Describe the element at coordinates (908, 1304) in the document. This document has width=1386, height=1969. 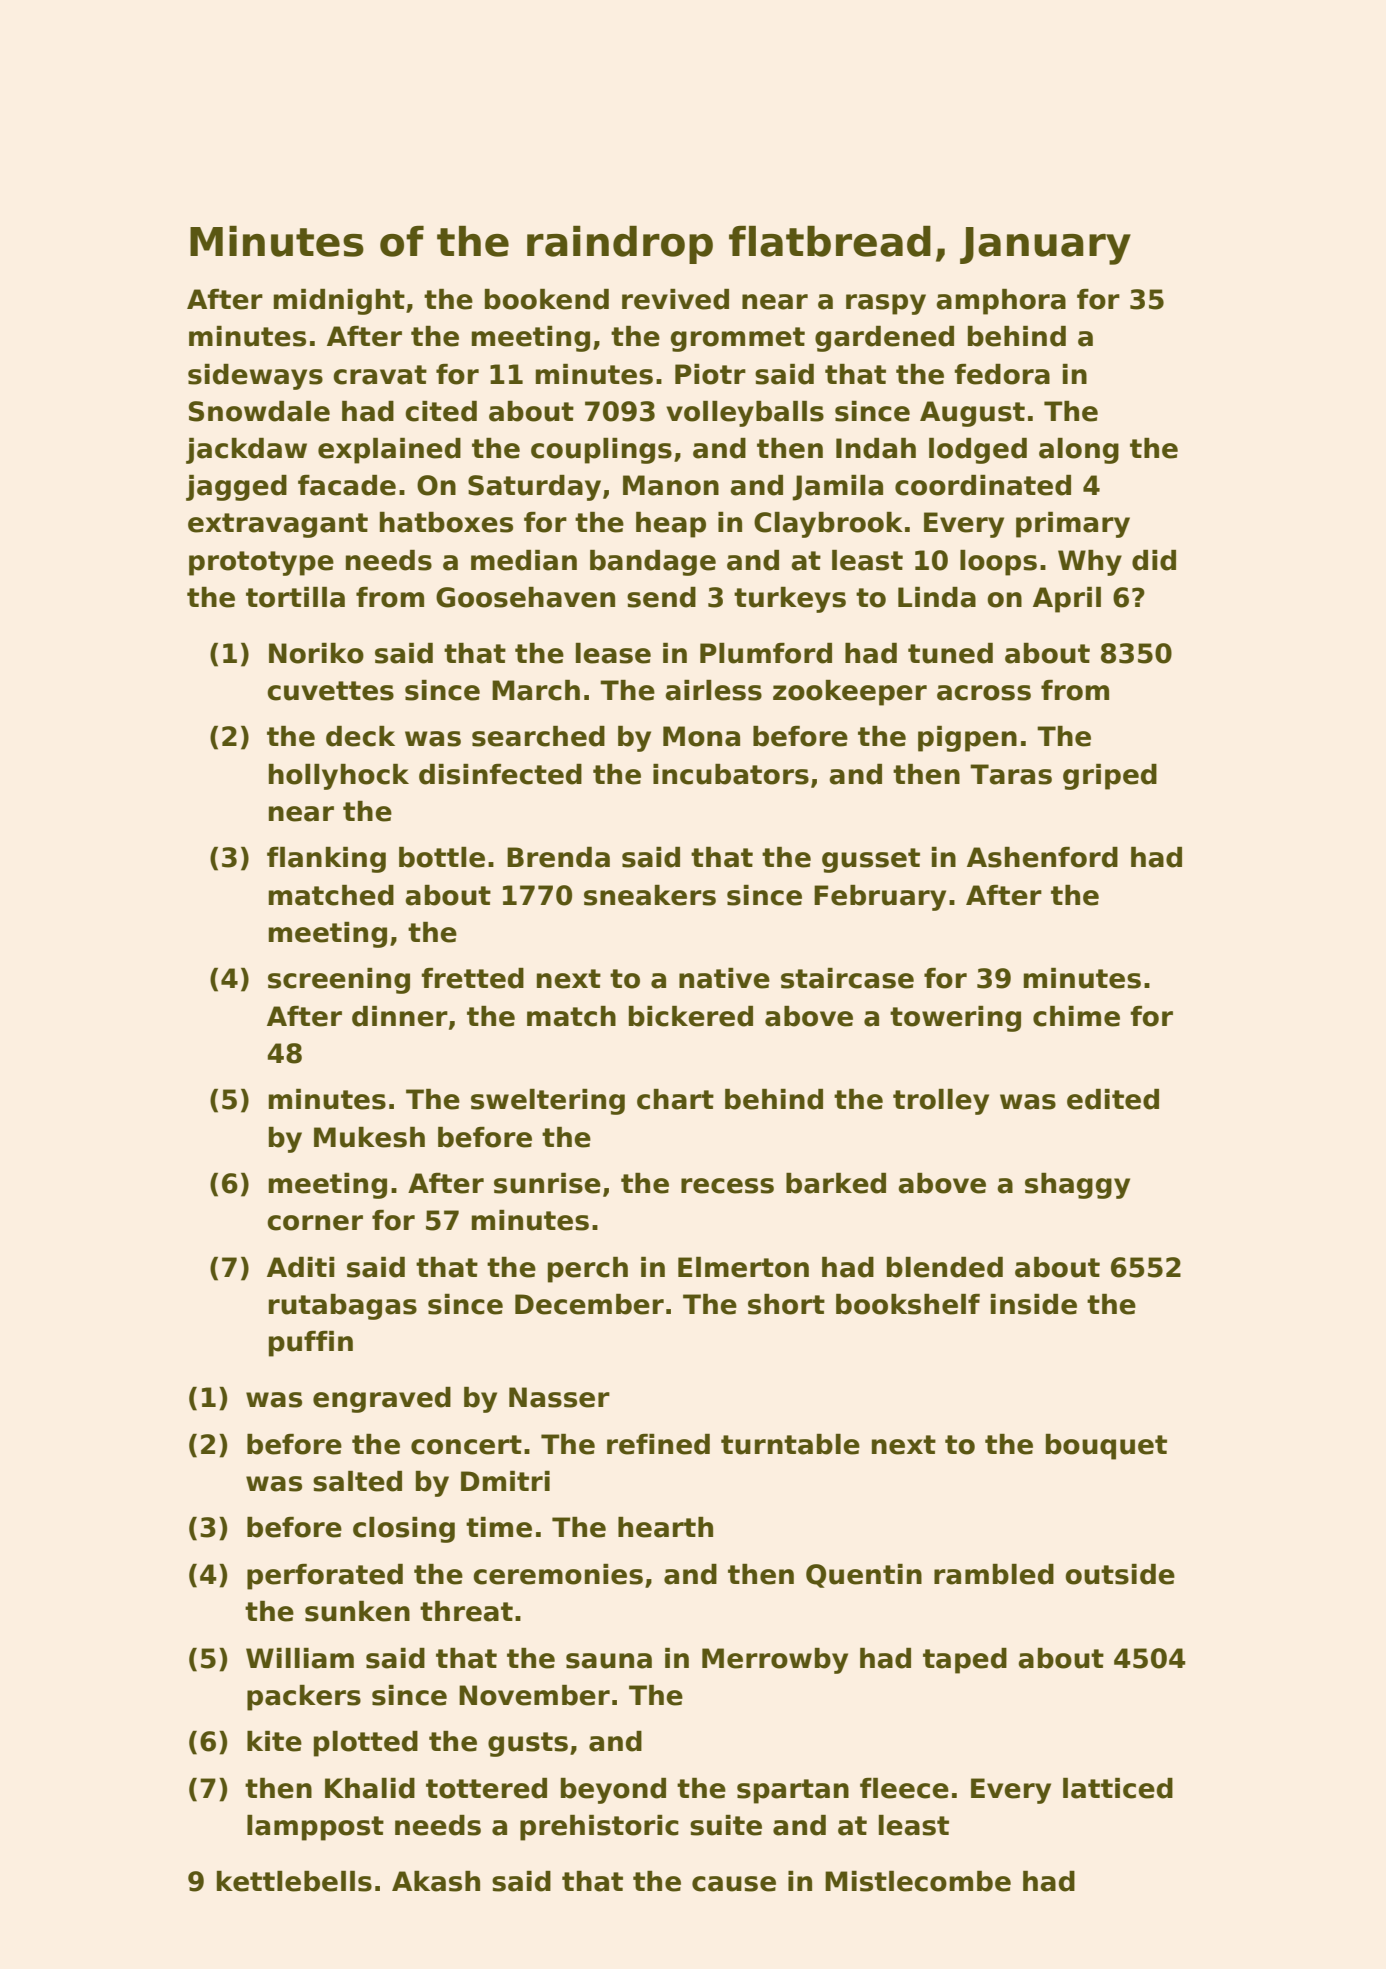
I see `bookshelf` at that location.
